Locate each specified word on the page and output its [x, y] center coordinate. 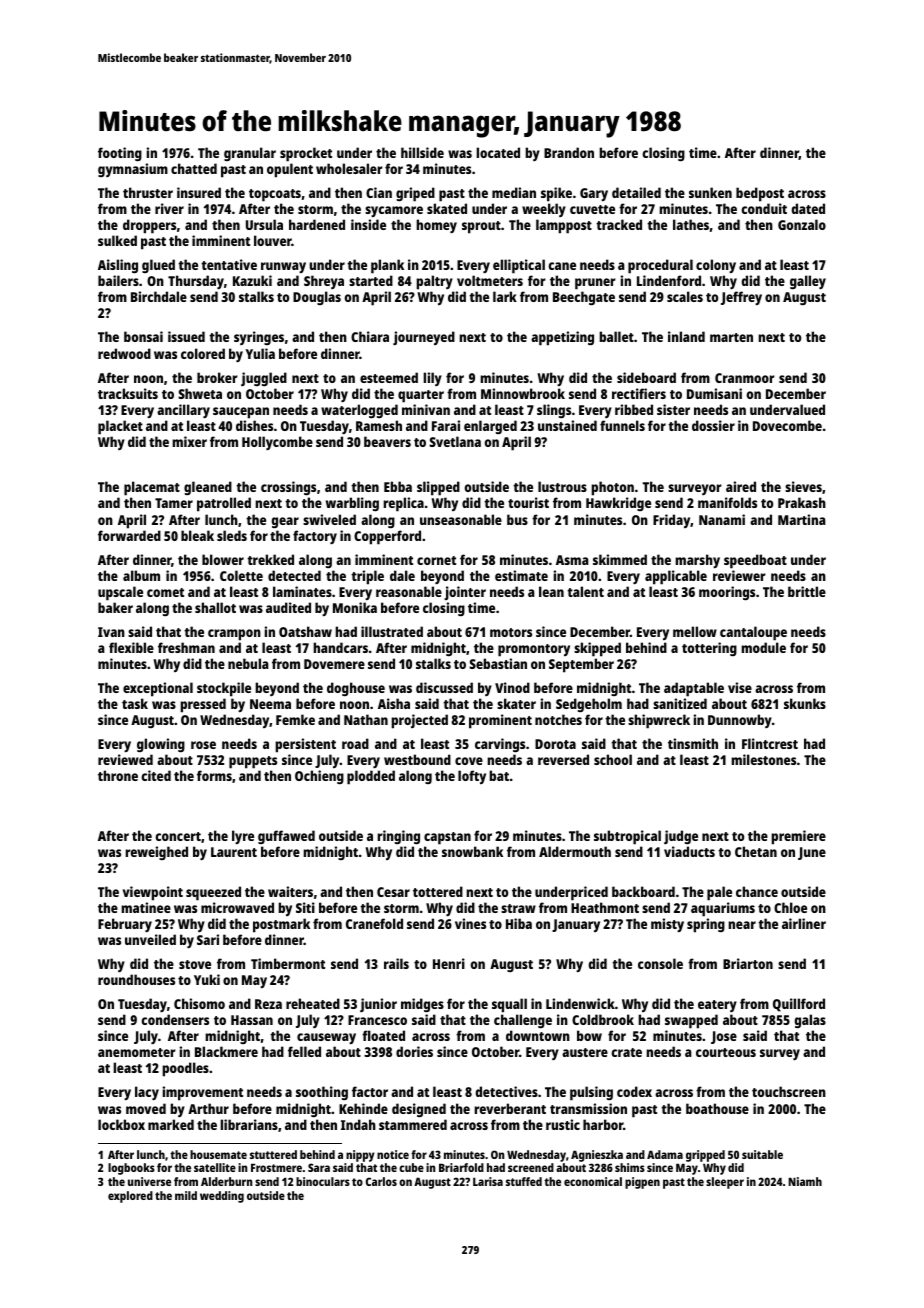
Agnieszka [597, 1156]
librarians [249, 1124]
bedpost [760, 194]
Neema [270, 704]
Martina [802, 519]
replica [404, 504]
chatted [194, 168]
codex [634, 1091]
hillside [422, 152]
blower [223, 559]
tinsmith [693, 743]
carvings [500, 745]
